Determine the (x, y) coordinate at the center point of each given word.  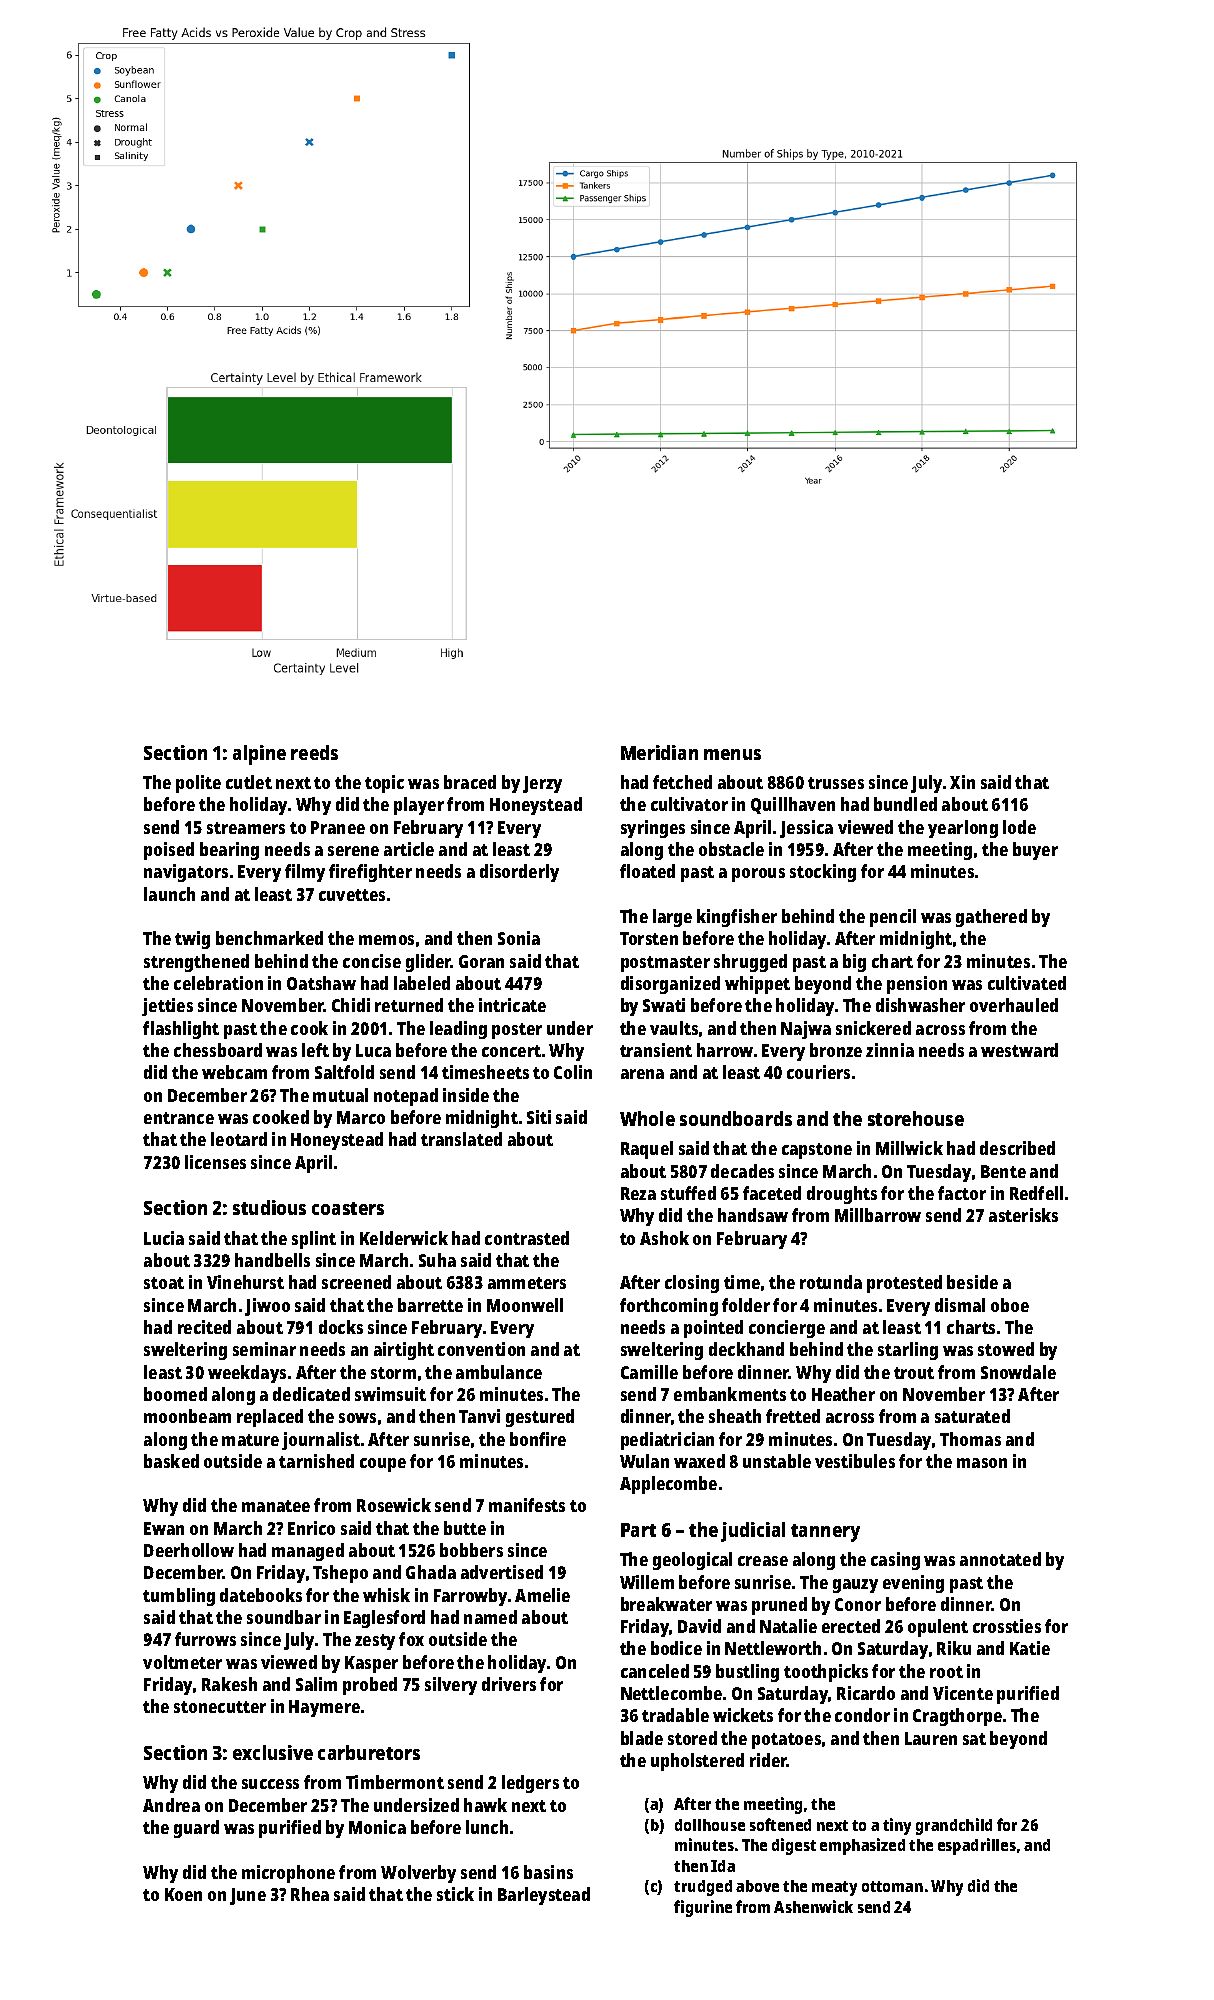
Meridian (659, 752)
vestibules (855, 1461)
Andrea (171, 1805)
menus (732, 754)
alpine (259, 755)
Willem (647, 1582)
